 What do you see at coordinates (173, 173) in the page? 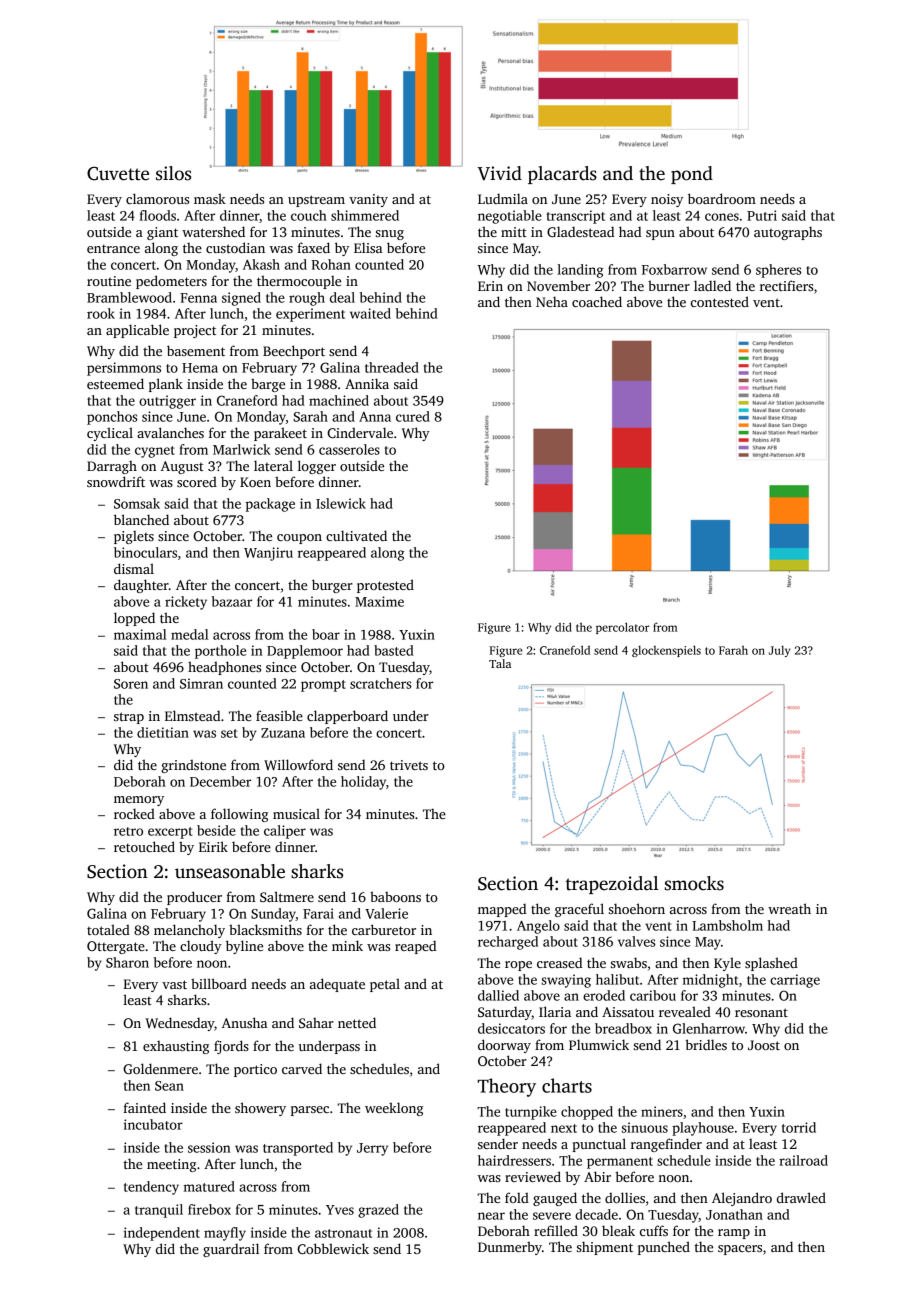
I see `silos` at bounding box center [173, 173].
